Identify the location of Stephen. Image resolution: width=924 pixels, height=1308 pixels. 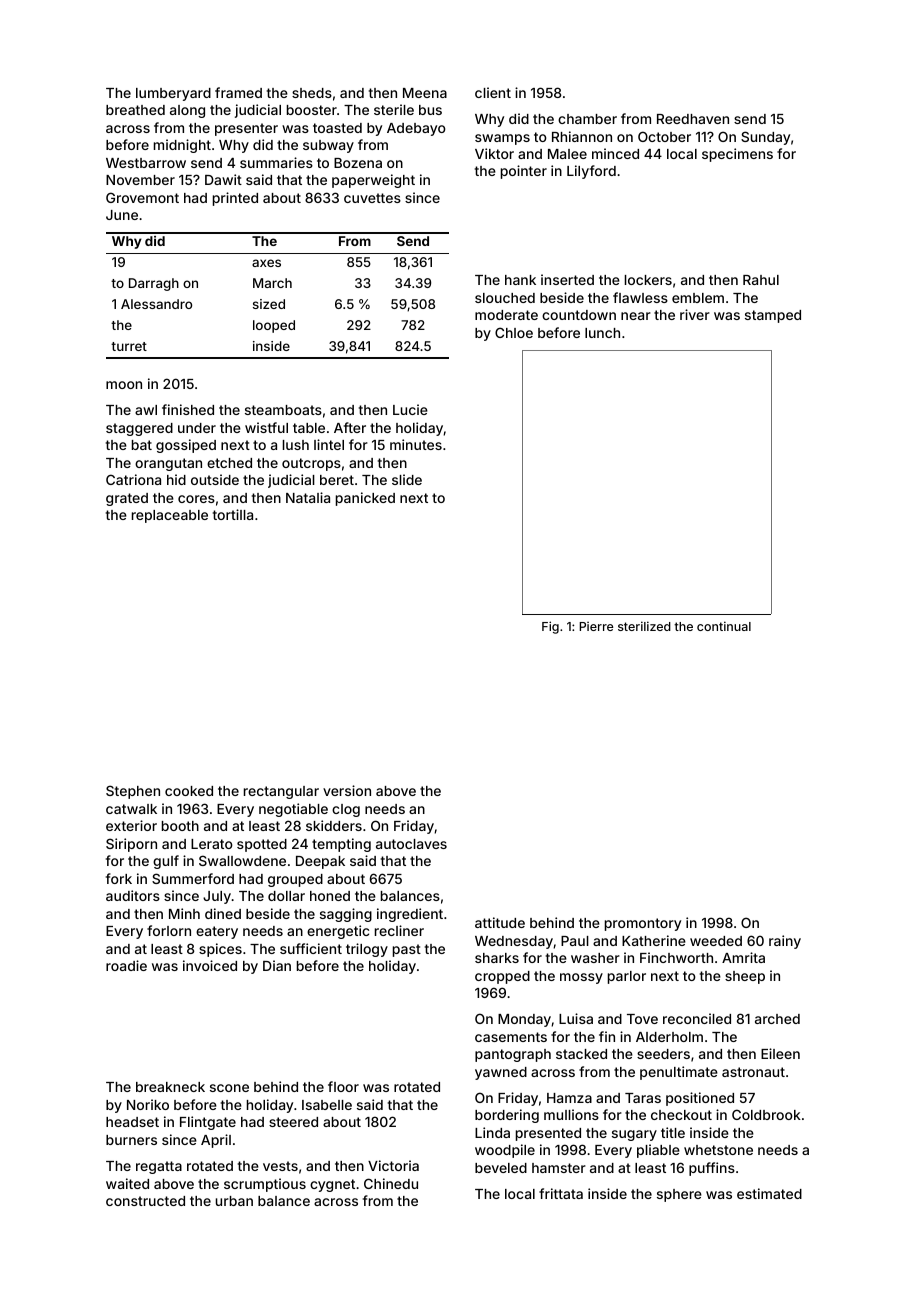
(133, 792).
